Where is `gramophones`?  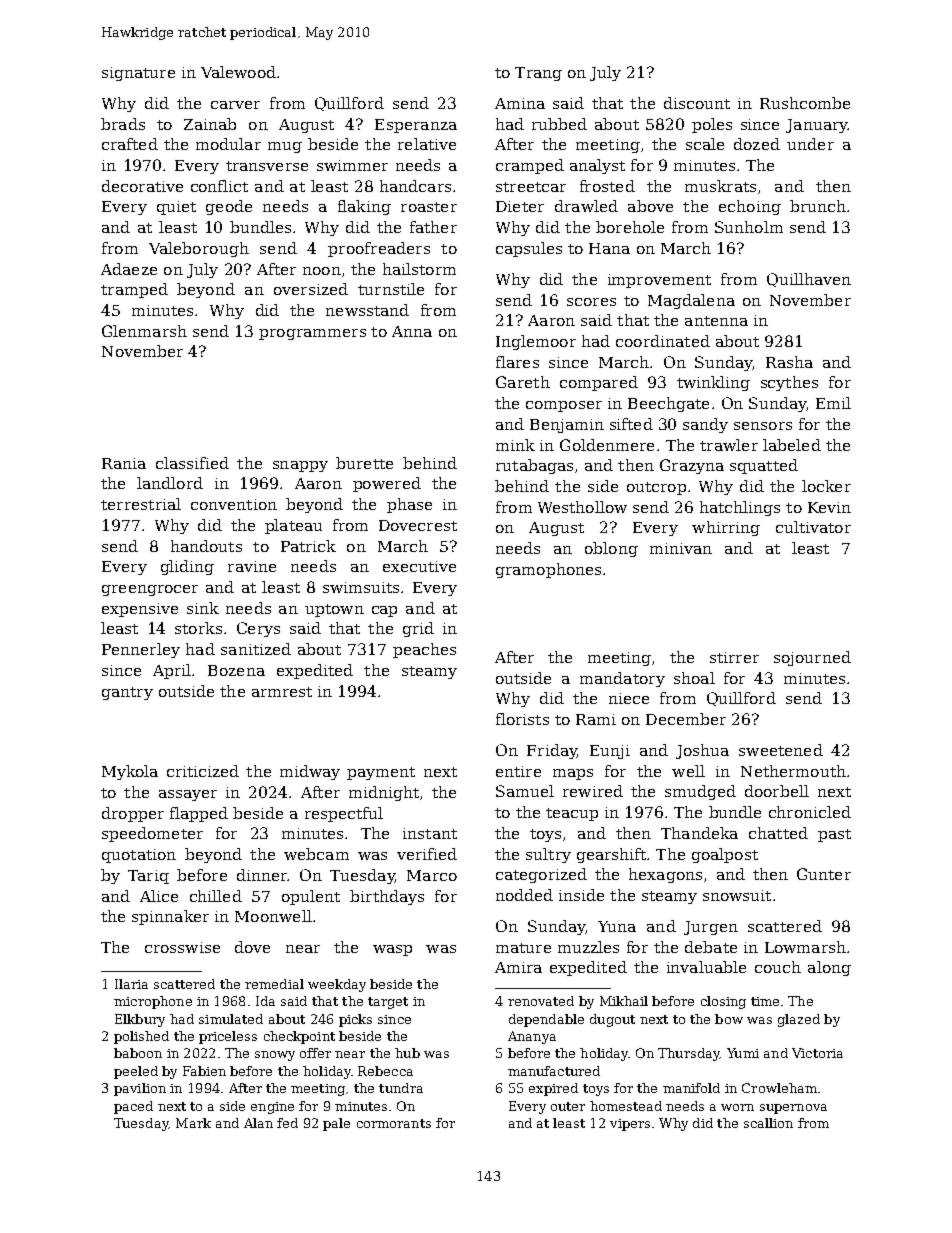
gramophones is located at coordinates (548, 570).
